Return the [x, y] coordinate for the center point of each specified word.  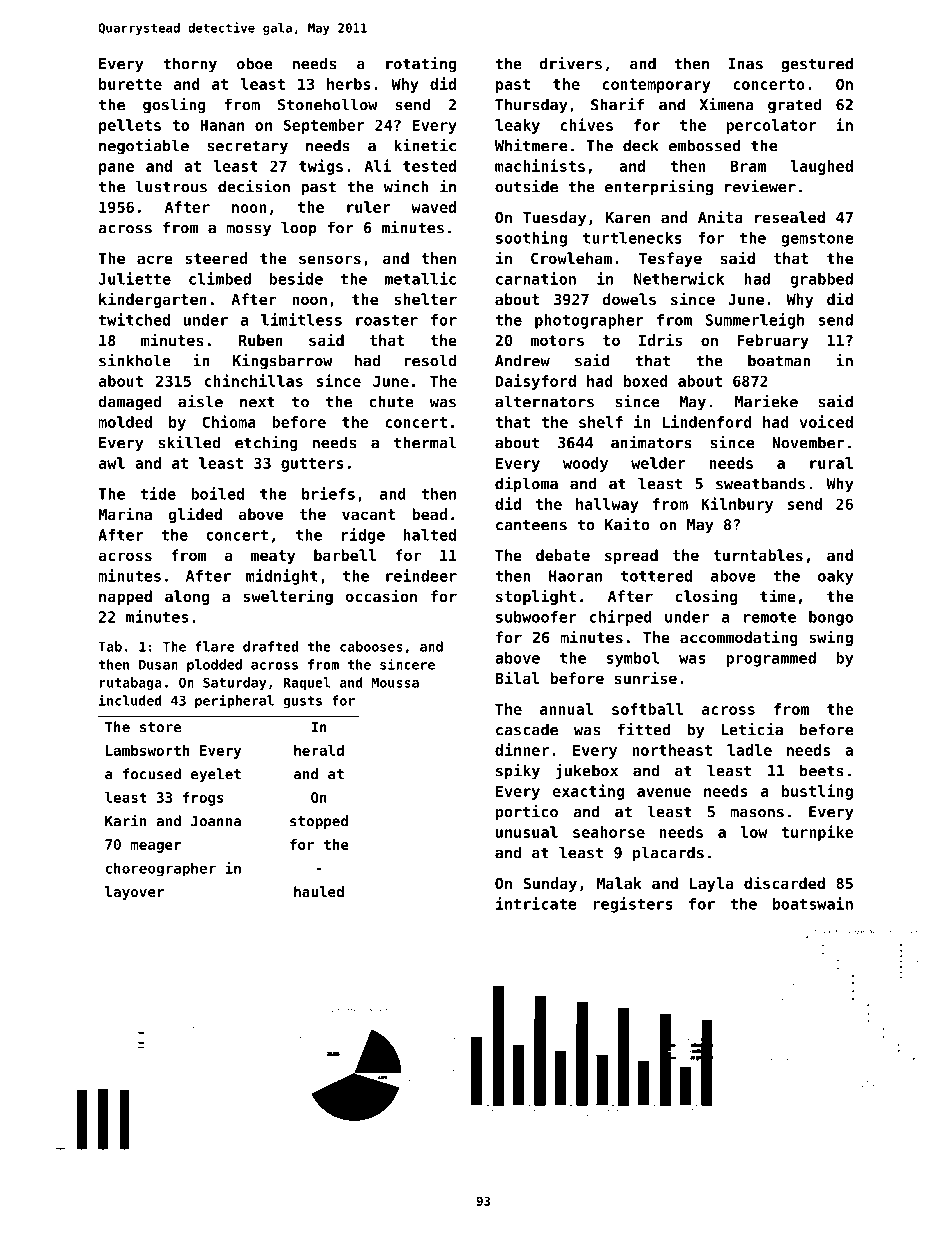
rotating [421, 65]
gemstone [817, 240]
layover [134, 893]
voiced [826, 421]
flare [214, 646]
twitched [134, 319]
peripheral [234, 701]
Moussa [395, 683]
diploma [526, 485]
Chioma [229, 421]
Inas [745, 64]
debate [563, 555]
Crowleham [571, 258]
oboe [254, 63]
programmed [771, 659]
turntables [758, 555]
